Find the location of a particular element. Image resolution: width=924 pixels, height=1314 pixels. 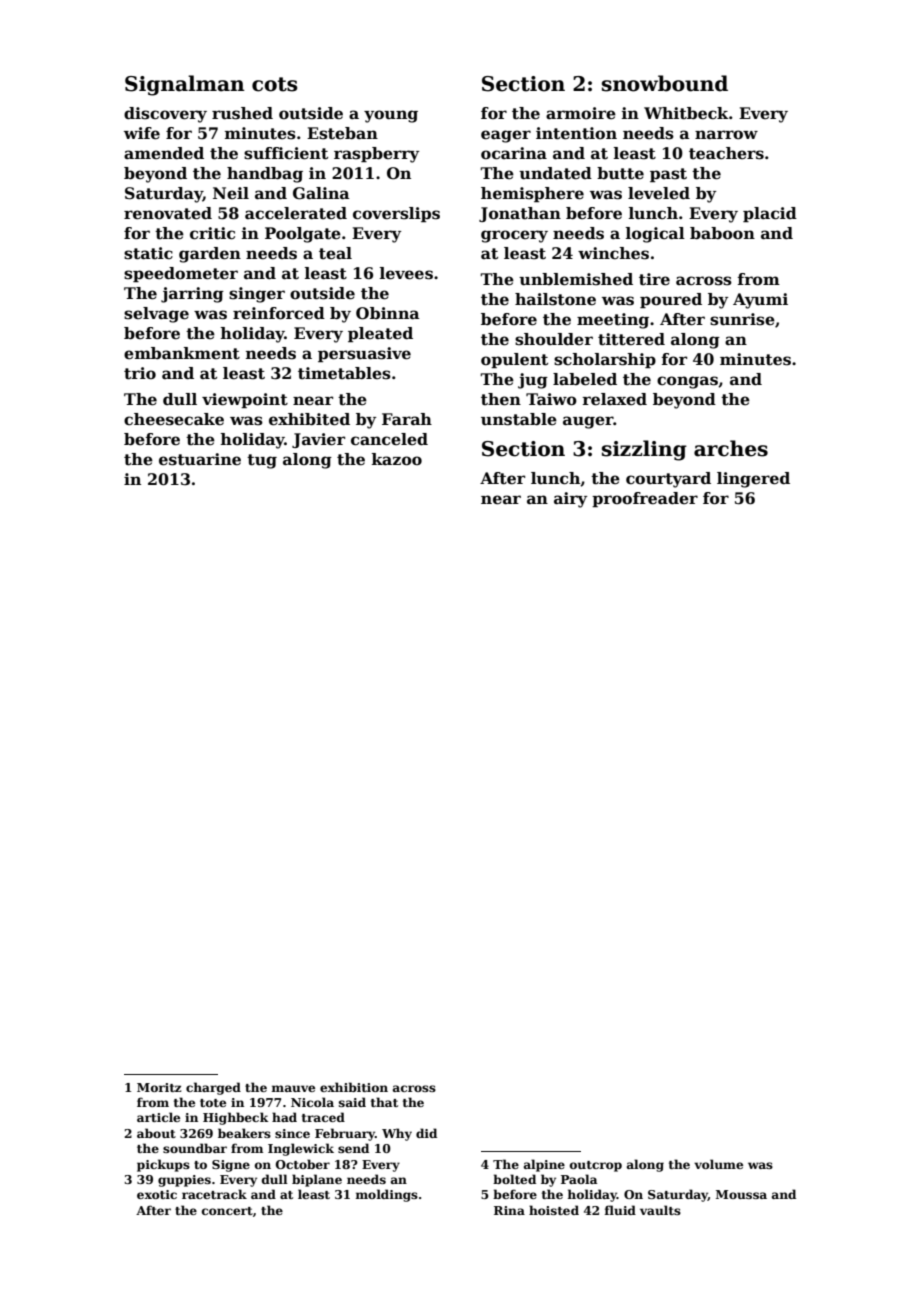

snowbound is located at coordinates (665, 83).
